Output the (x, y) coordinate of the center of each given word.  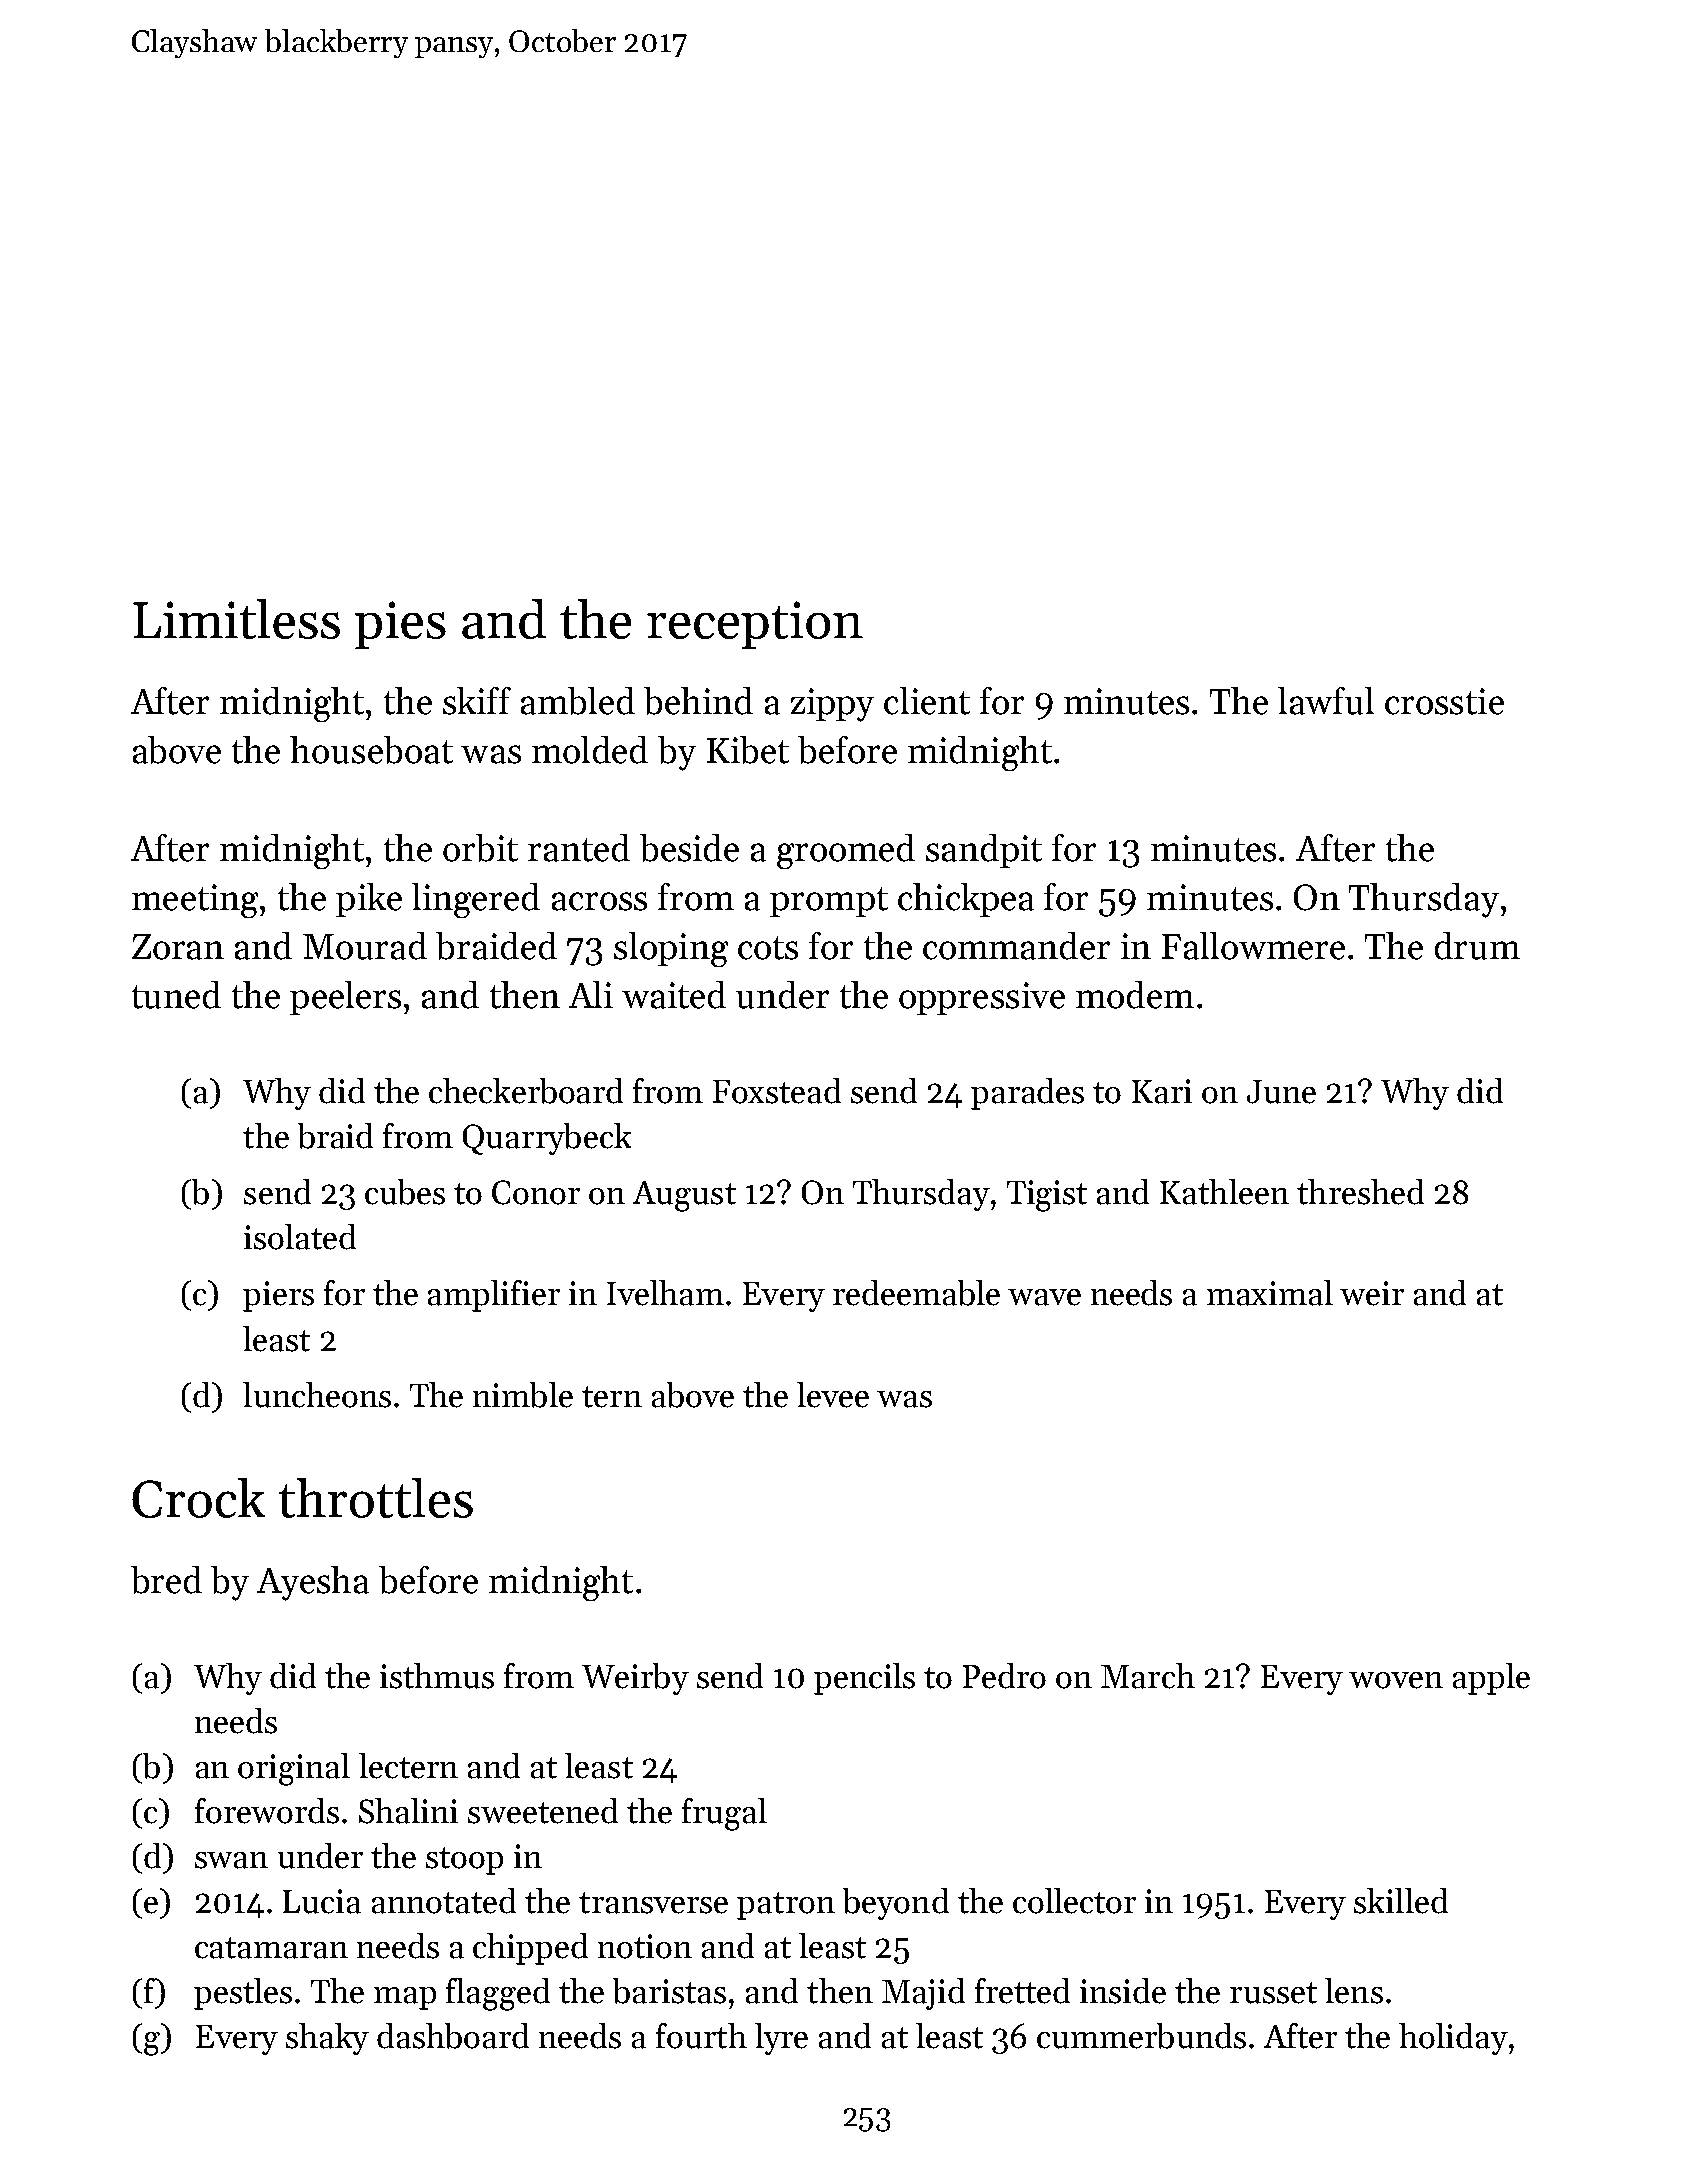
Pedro (1004, 1676)
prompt (829, 902)
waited (674, 995)
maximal (1270, 1293)
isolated (300, 1237)
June (1281, 1092)
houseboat (371, 750)
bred (166, 1580)
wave (1044, 1297)
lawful (1326, 701)
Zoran (178, 947)
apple (1491, 1679)
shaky (327, 2039)
